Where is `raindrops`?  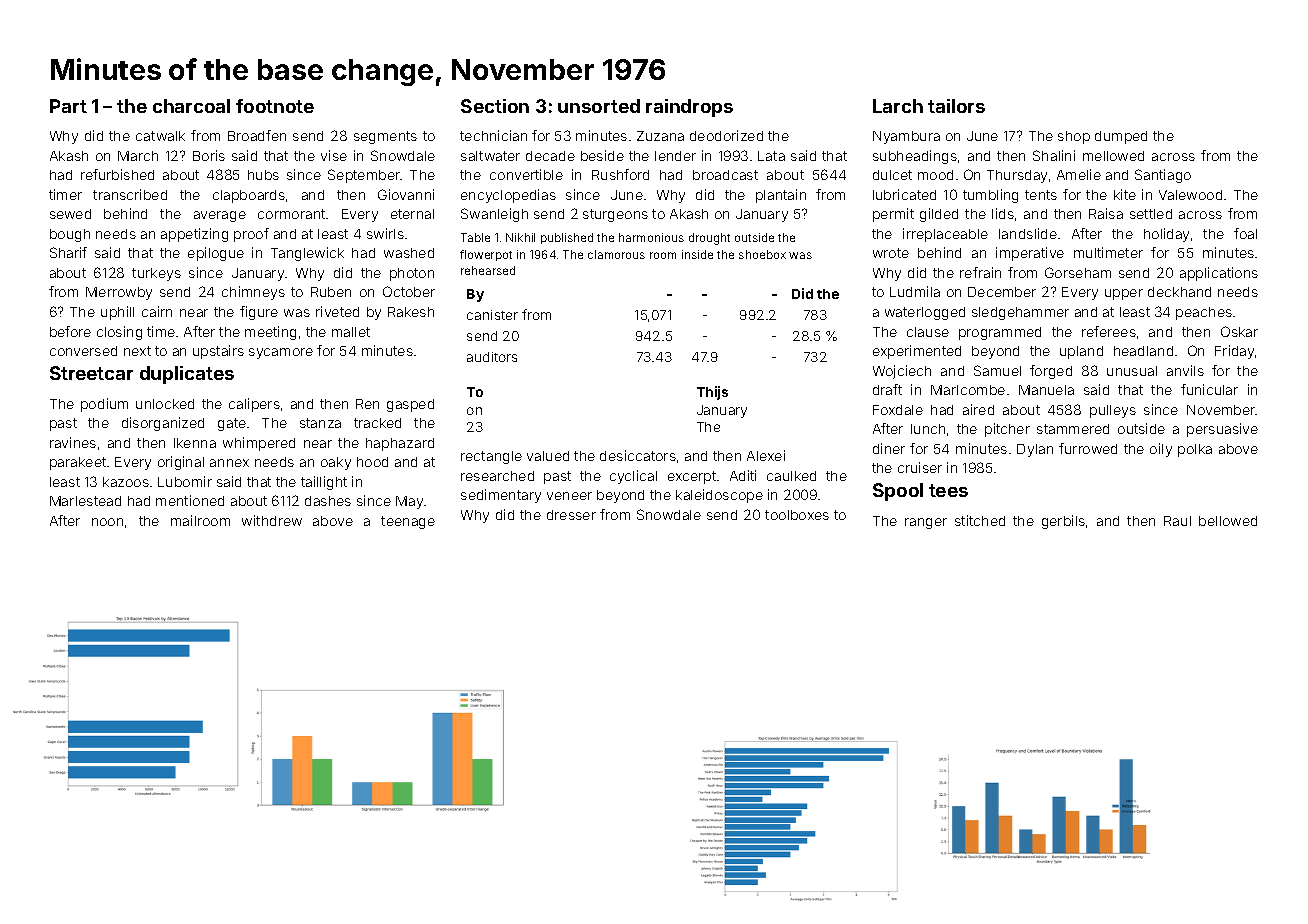 raindrops is located at coordinates (689, 108).
